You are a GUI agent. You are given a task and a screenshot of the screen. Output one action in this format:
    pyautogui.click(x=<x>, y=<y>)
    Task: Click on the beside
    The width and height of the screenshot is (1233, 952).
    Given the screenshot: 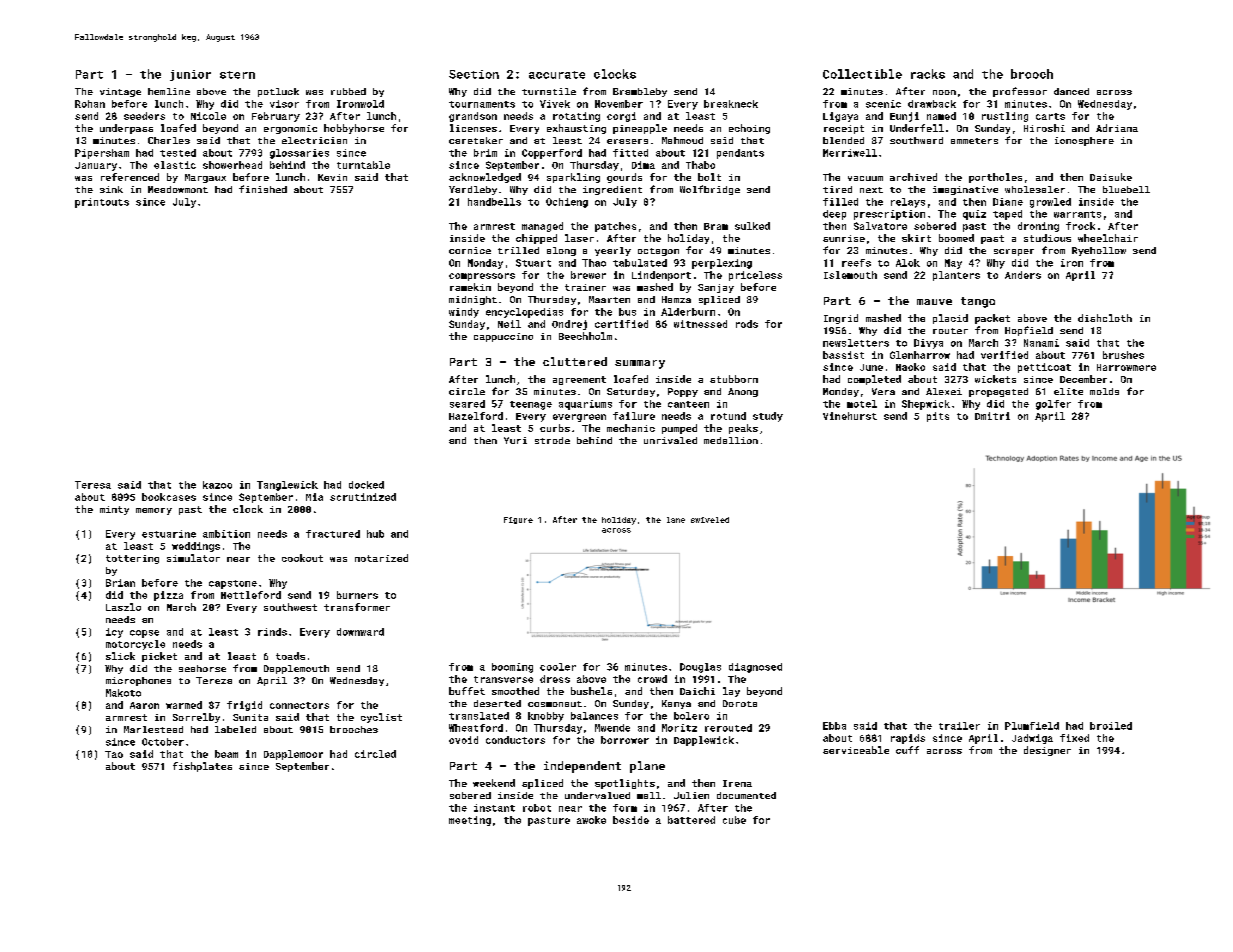 What is the action you would take?
    pyautogui.click(x=631, y=820)
